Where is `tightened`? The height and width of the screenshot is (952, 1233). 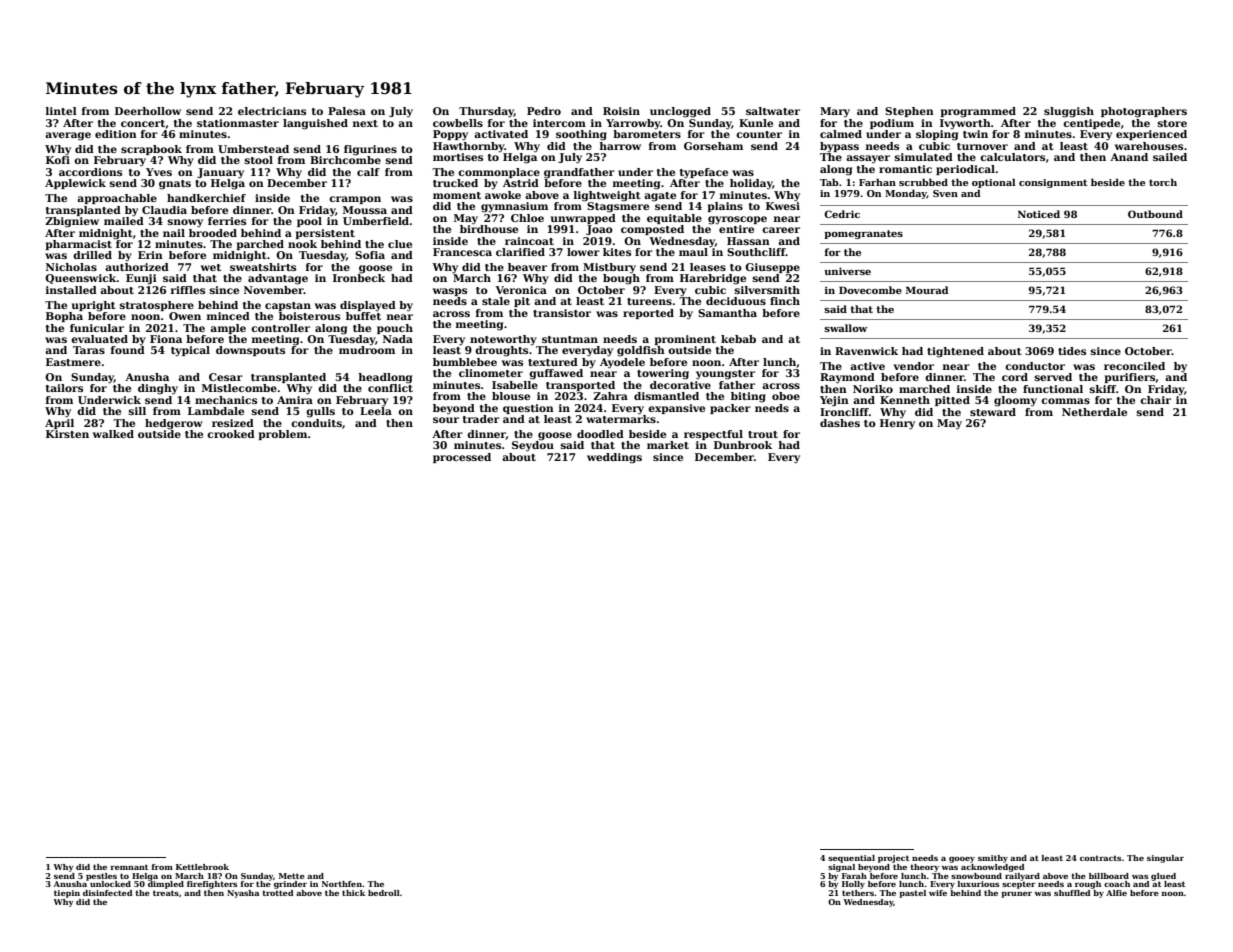
tightened is located at coordinates (955, 352).
